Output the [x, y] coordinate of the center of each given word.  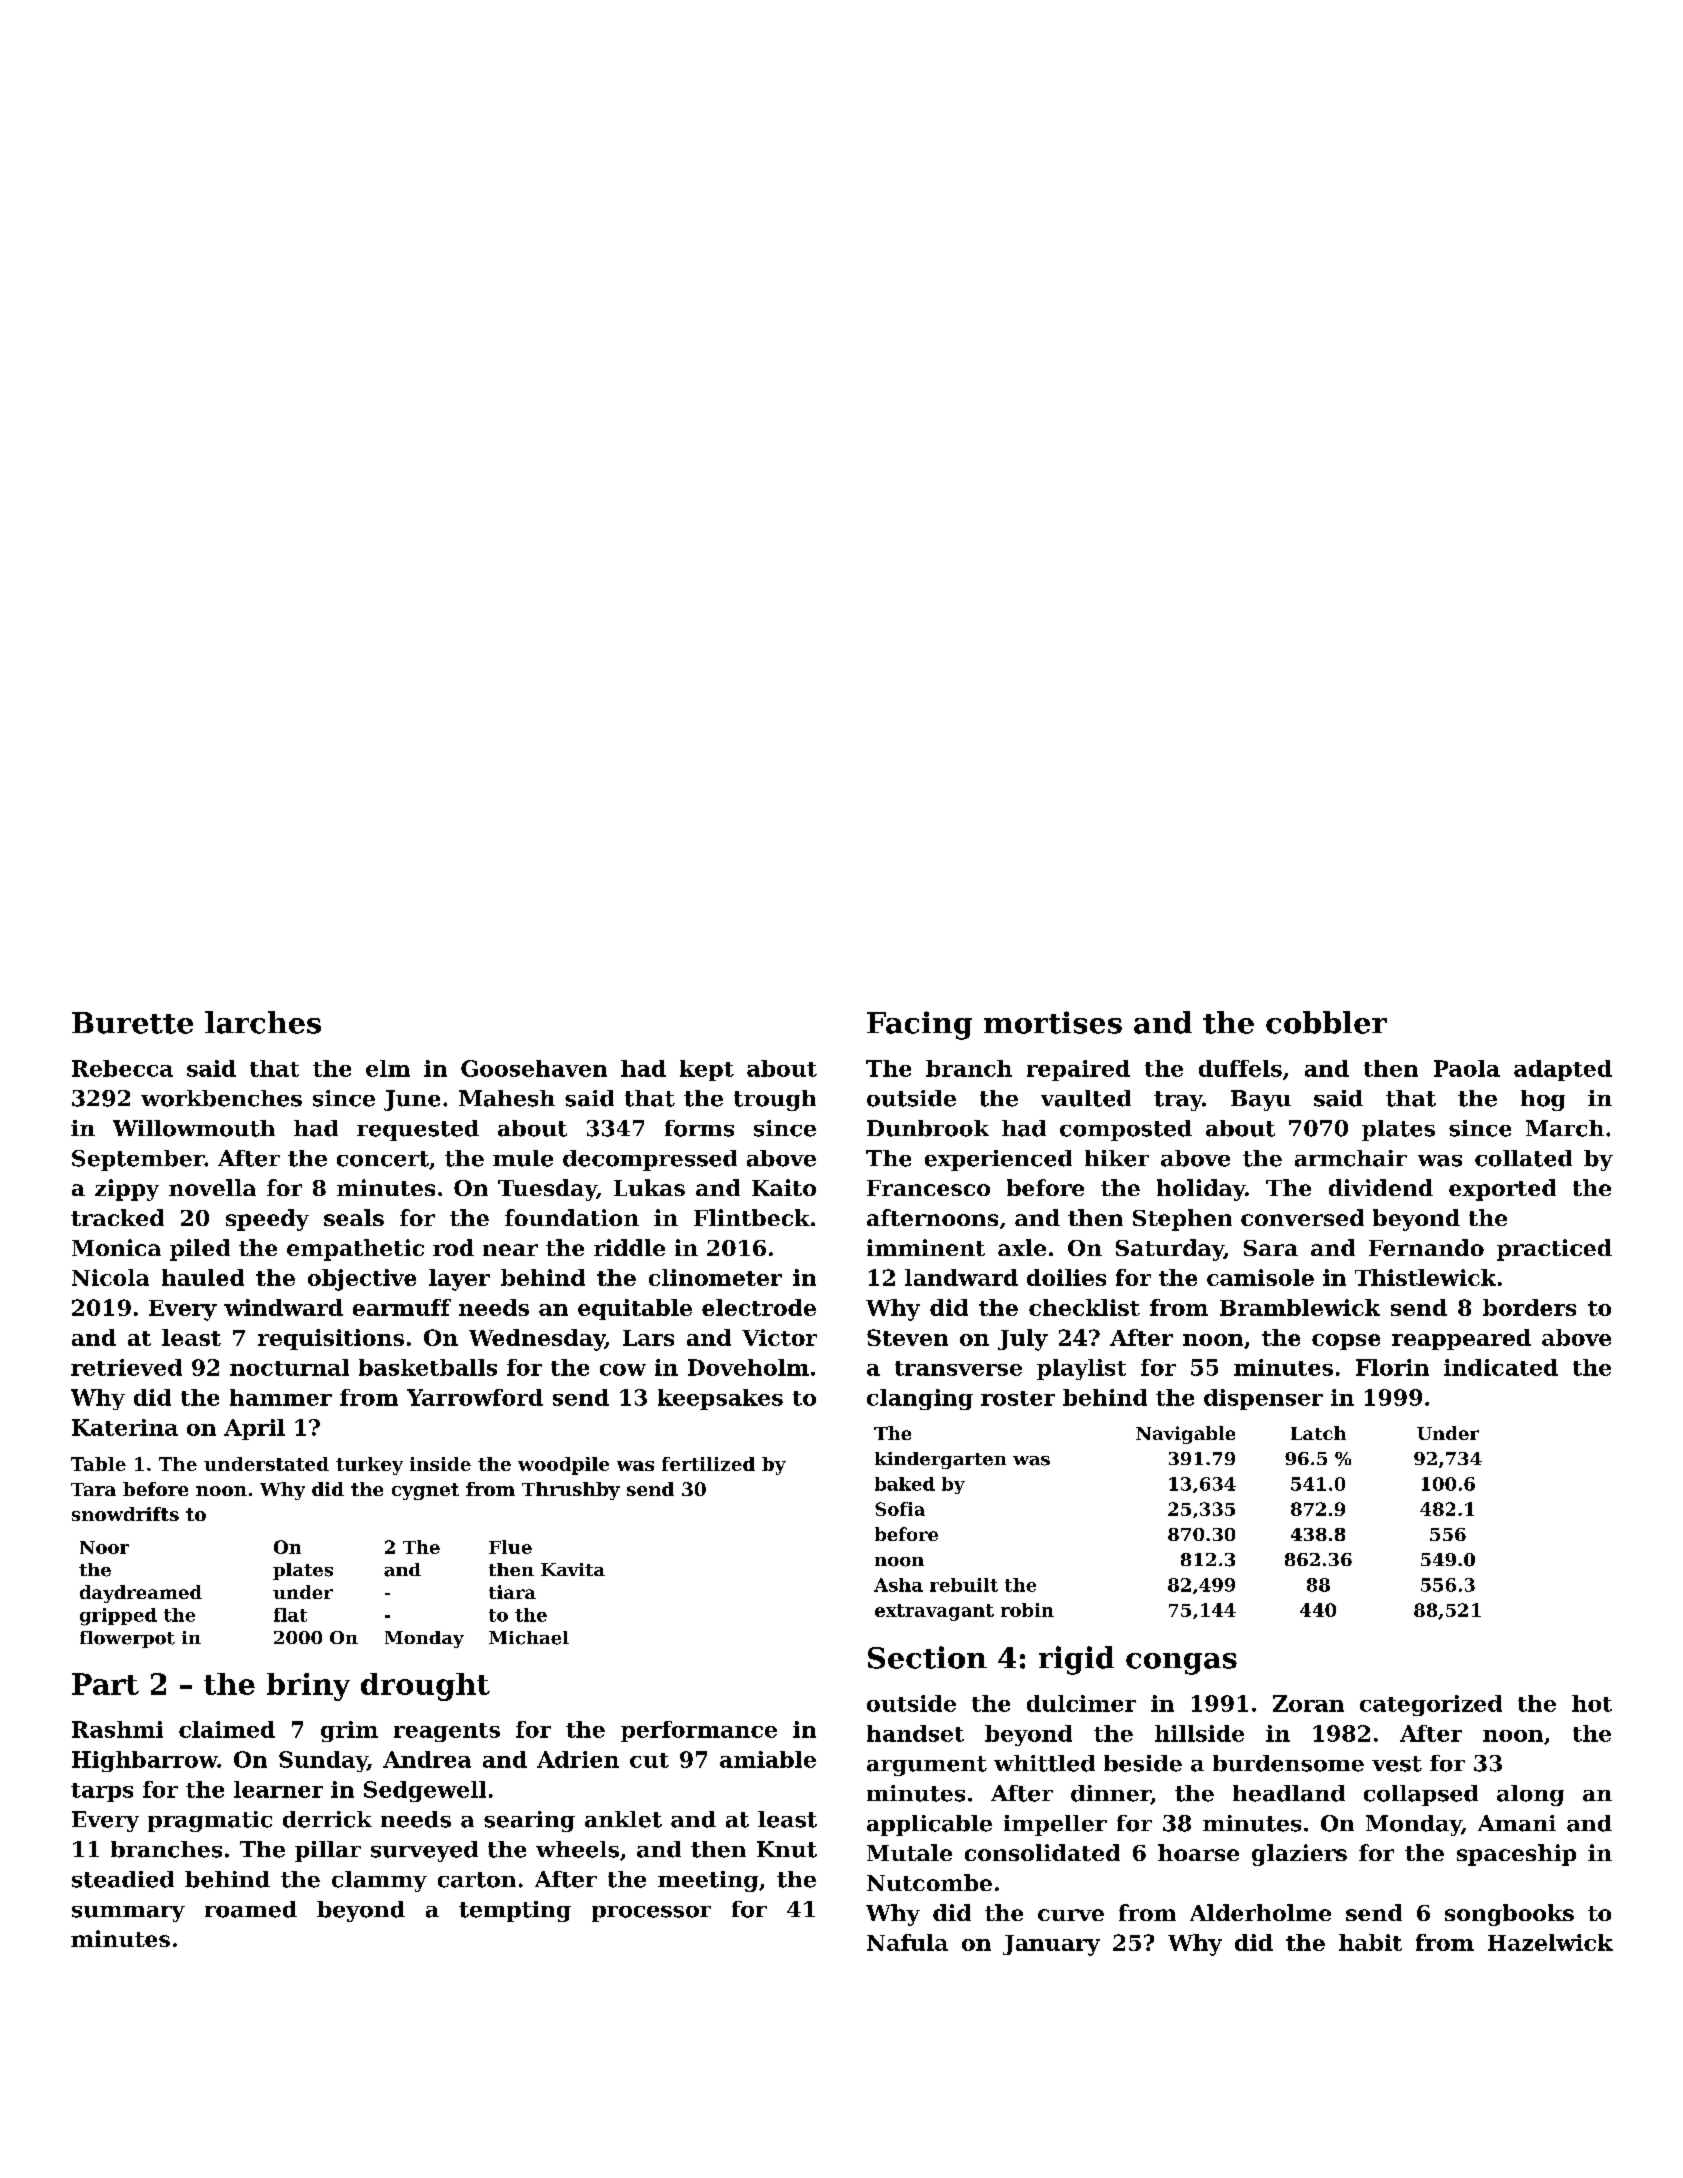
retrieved [126, 1367]
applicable [929, 1825]
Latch [1318, 1433]
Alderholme [1260, 1912]
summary [128, 1914]
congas [1181, 1664]
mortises [1053, 1022]
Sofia [900, 1509]
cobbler [1326, 1022]
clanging [920, 1399]
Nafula [907, 1942]
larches [263, 1022]
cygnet [425, 1491]
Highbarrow [145, 1761]
